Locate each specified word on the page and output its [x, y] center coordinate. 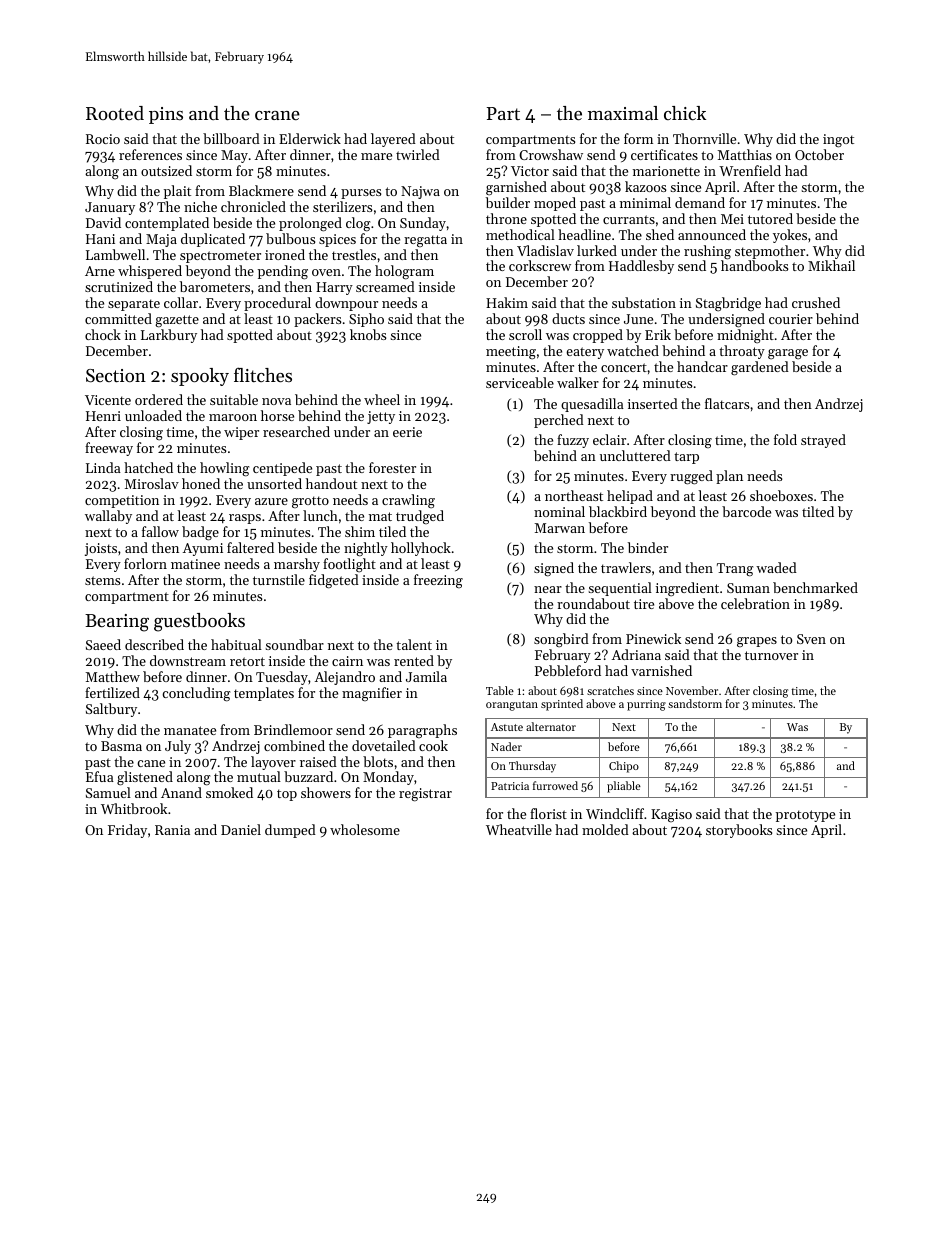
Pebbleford [568, 670]
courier [791, 319]
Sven [811, 639]
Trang [735, 570]
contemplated [167, 224]
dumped [290, 831]
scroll [525, 334]
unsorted [274, 483]
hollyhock [421, 549]
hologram [404, 272]
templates [264, 694]
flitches [263, 374]
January [110, 208]
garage [788, 354]
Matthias [745, 154]
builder [508, 202]
